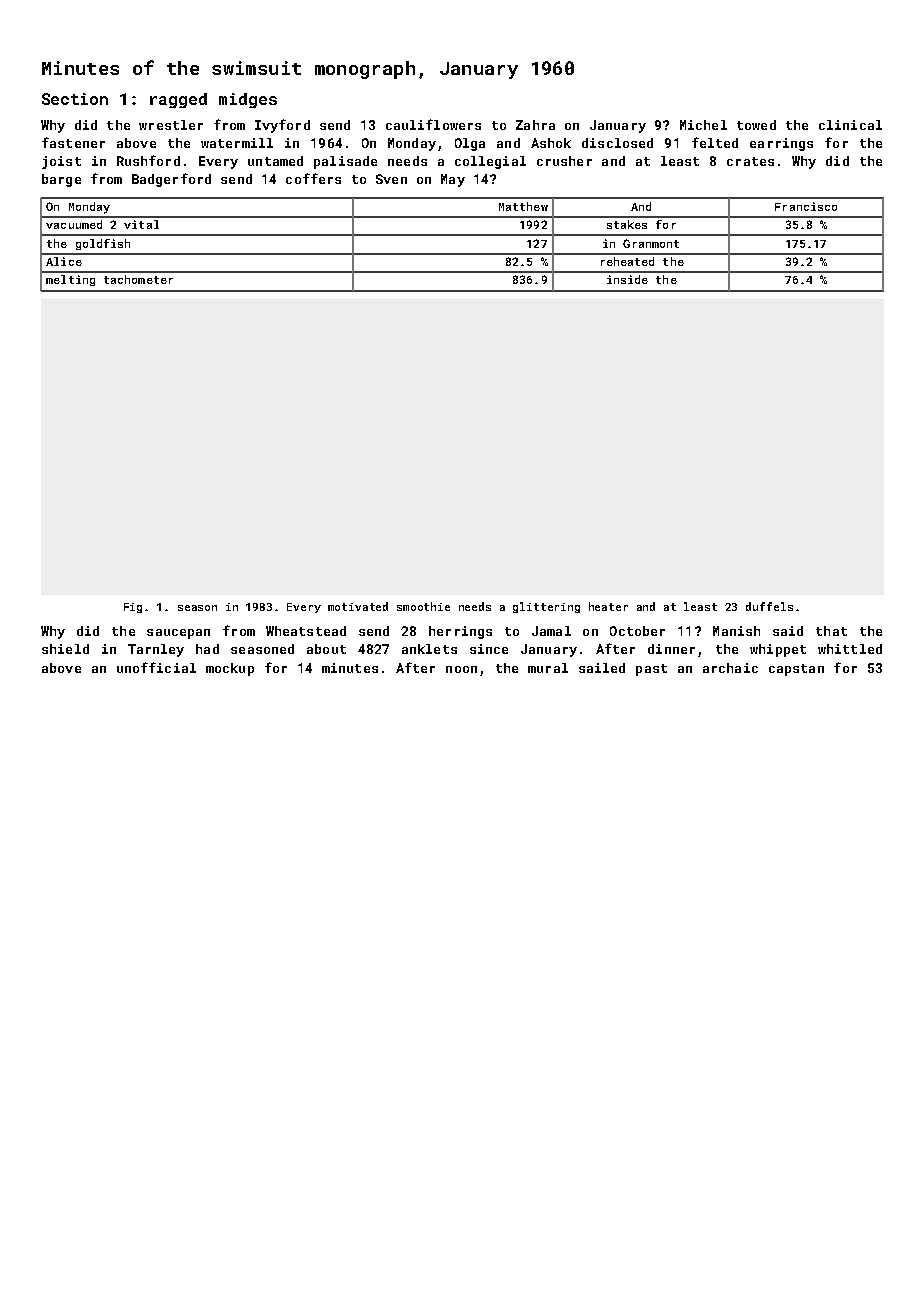 This screenshot has width=924, height=1308. Describe the element at coordinates (850, 125) in the screenshot. I see `clinical` at that location.
